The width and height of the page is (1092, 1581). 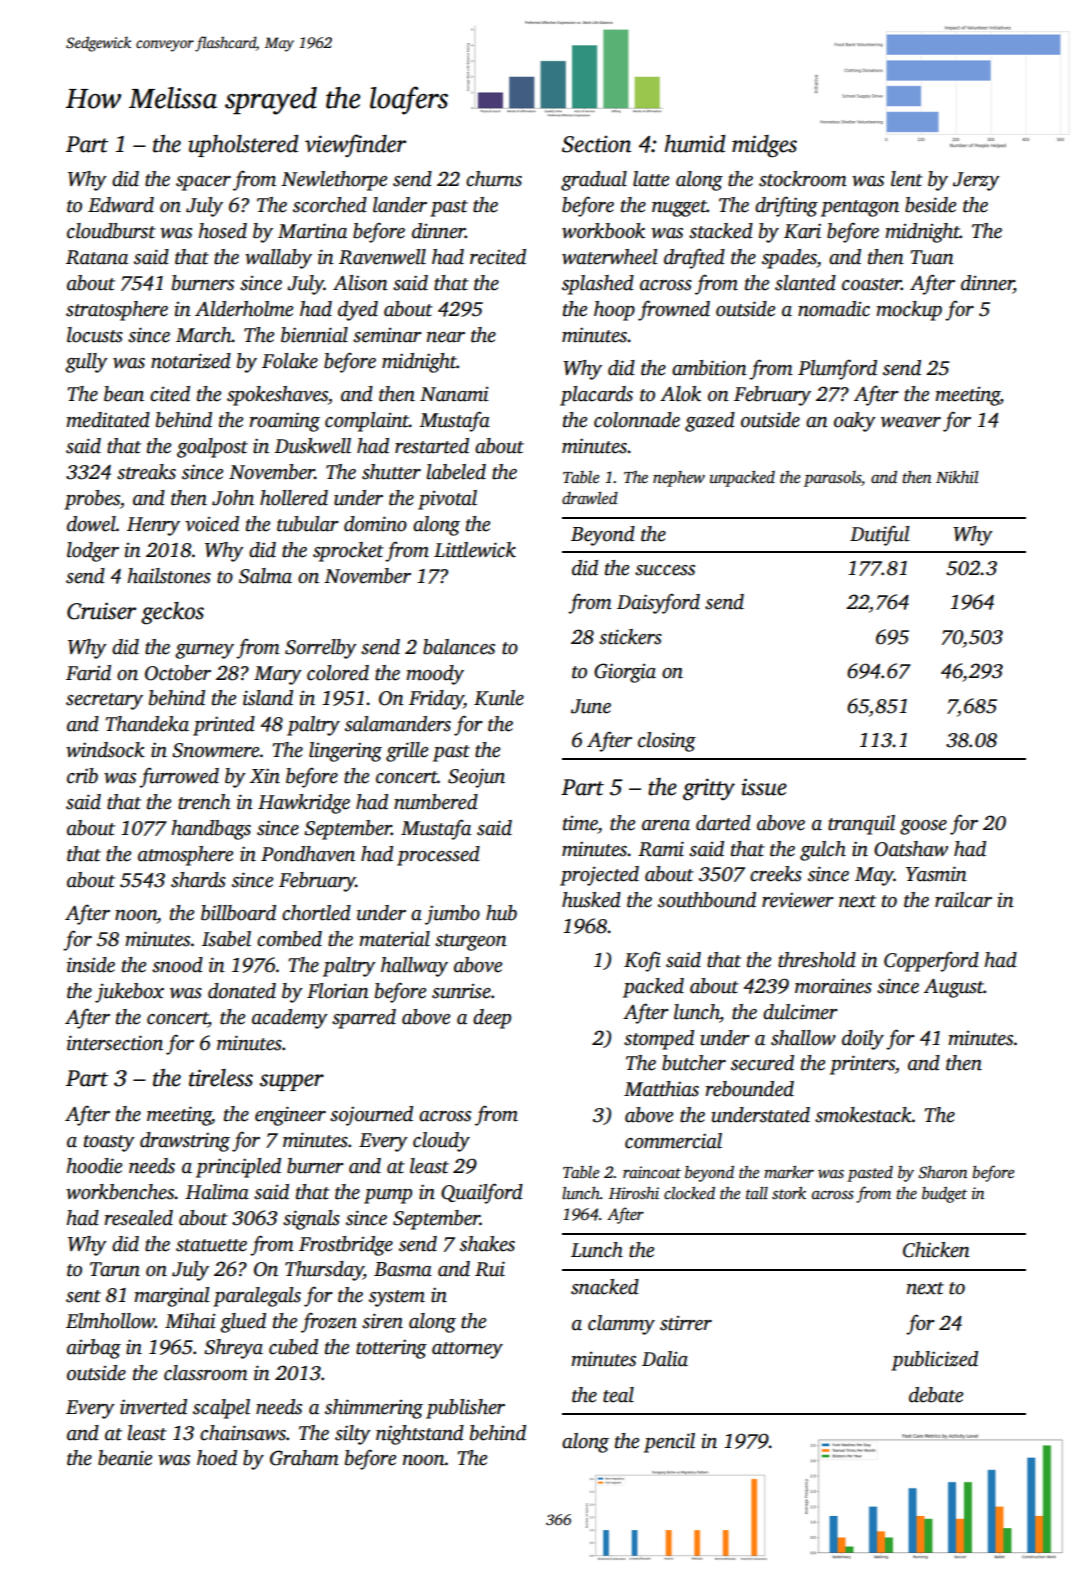 What do you see at coordinates (243, 1433) in the page?
I see `chainsaws` at bounding box center [243, 1433].
